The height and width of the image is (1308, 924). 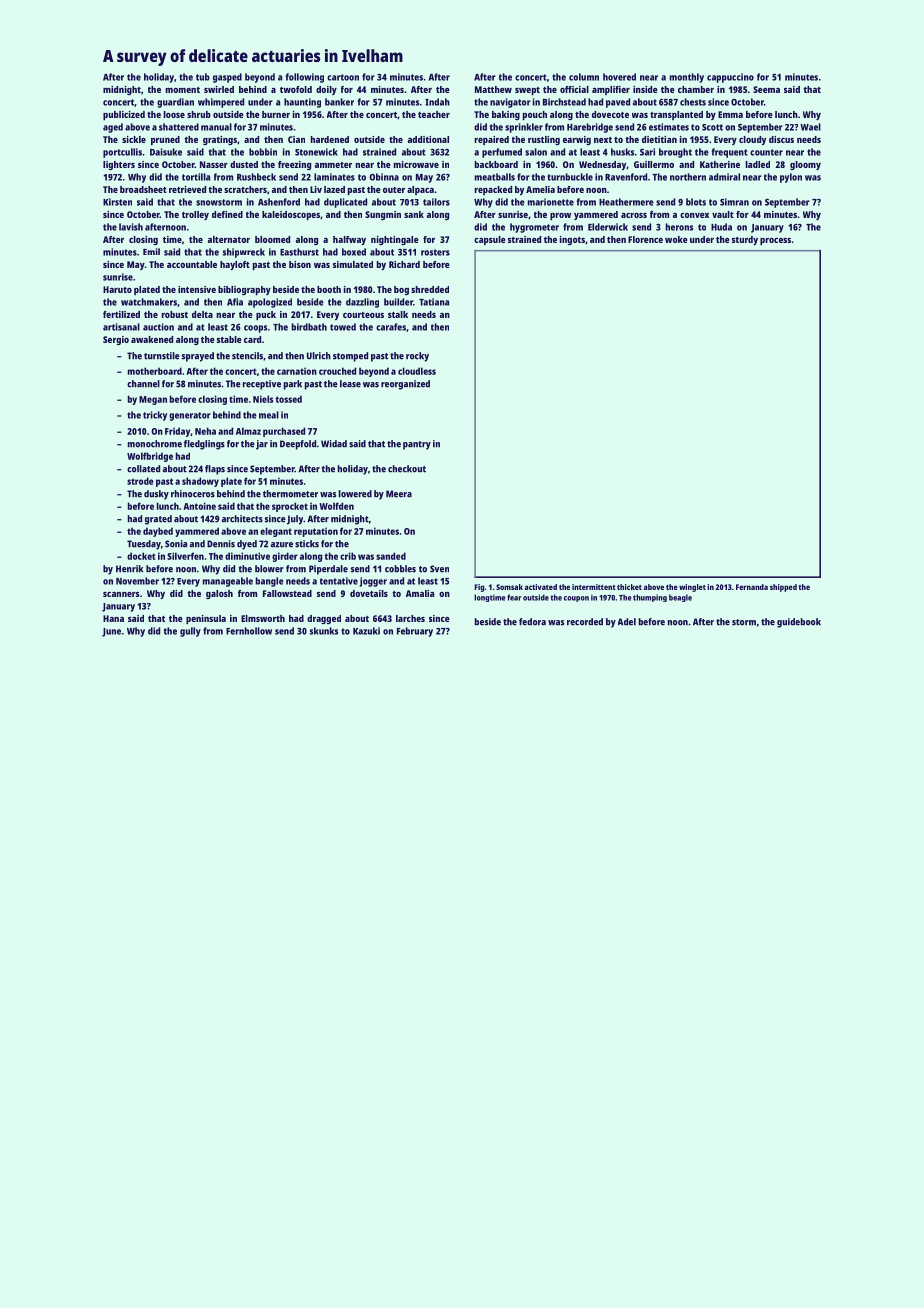 What do you see at coordinates (428, 139) in the image?
I see `additional` at bounding box center [428, 139].
